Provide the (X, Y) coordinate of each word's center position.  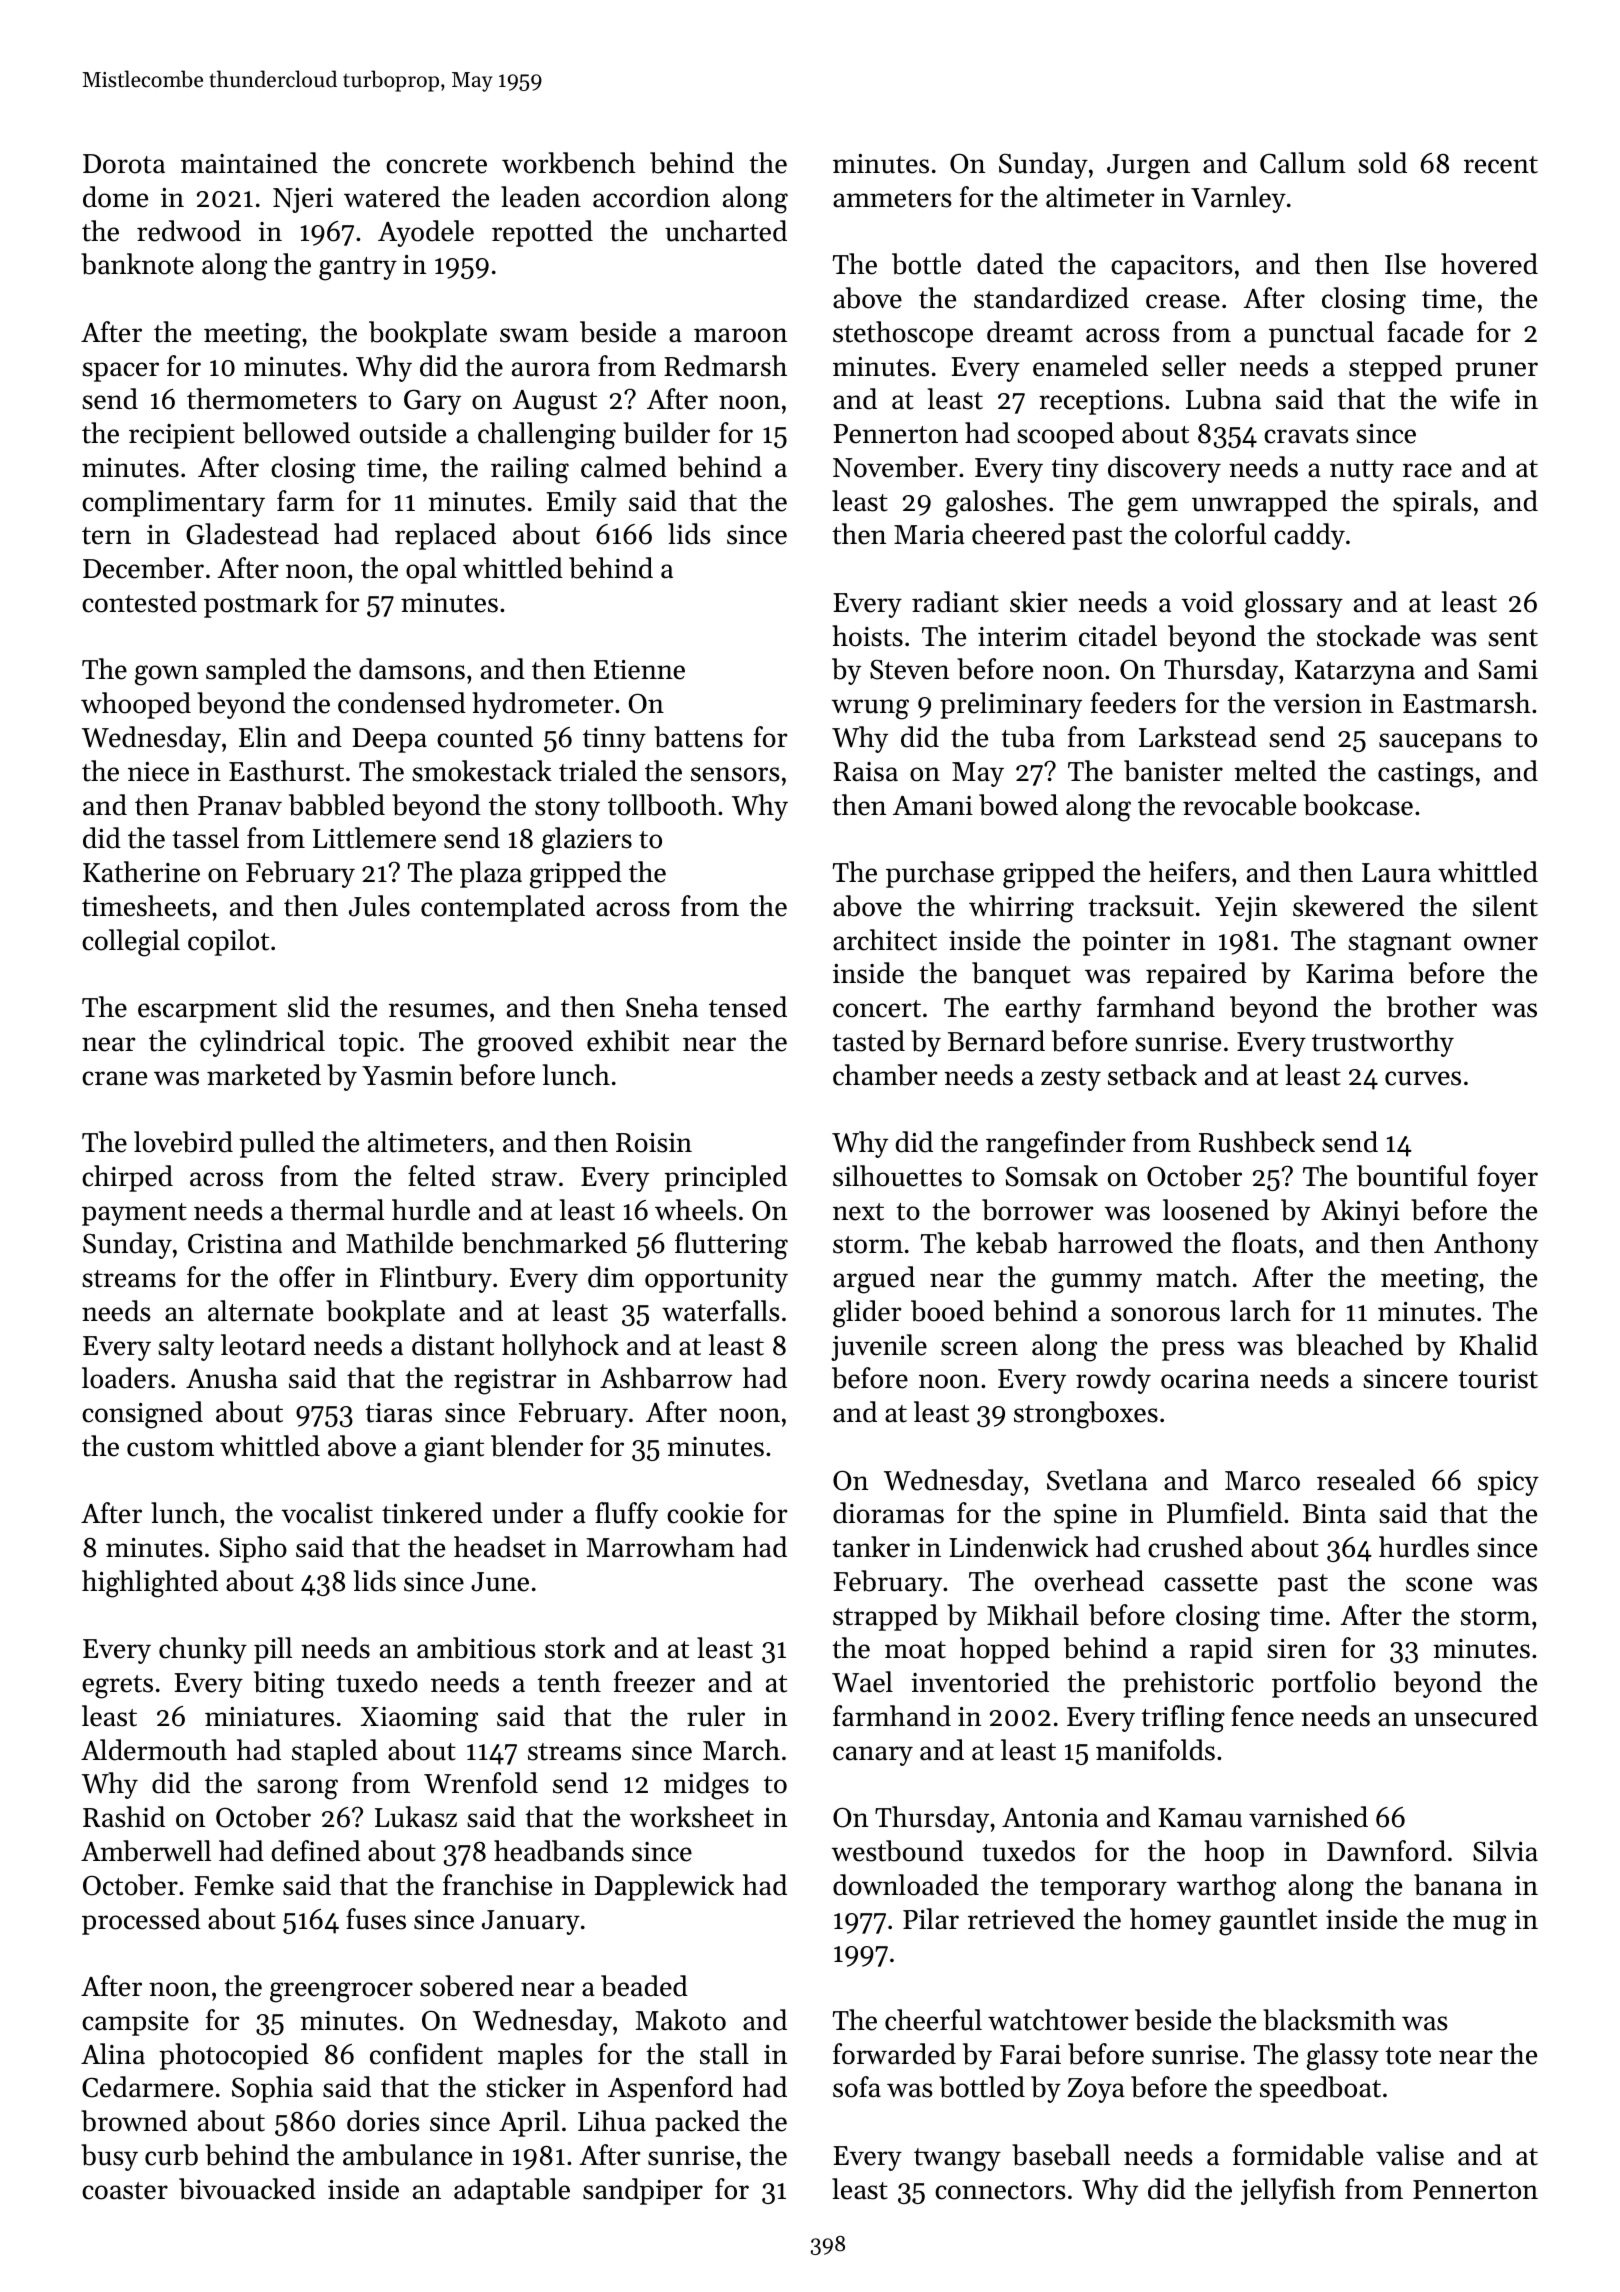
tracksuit (1141, 906)
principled (725, 1178)
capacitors (1172, 267)
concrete (436, 165)
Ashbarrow (666, 1378)
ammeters (892, 199)
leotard (263, 1345)
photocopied (234, 2056)
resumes (438, 1010)
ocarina (1205, 1379)
